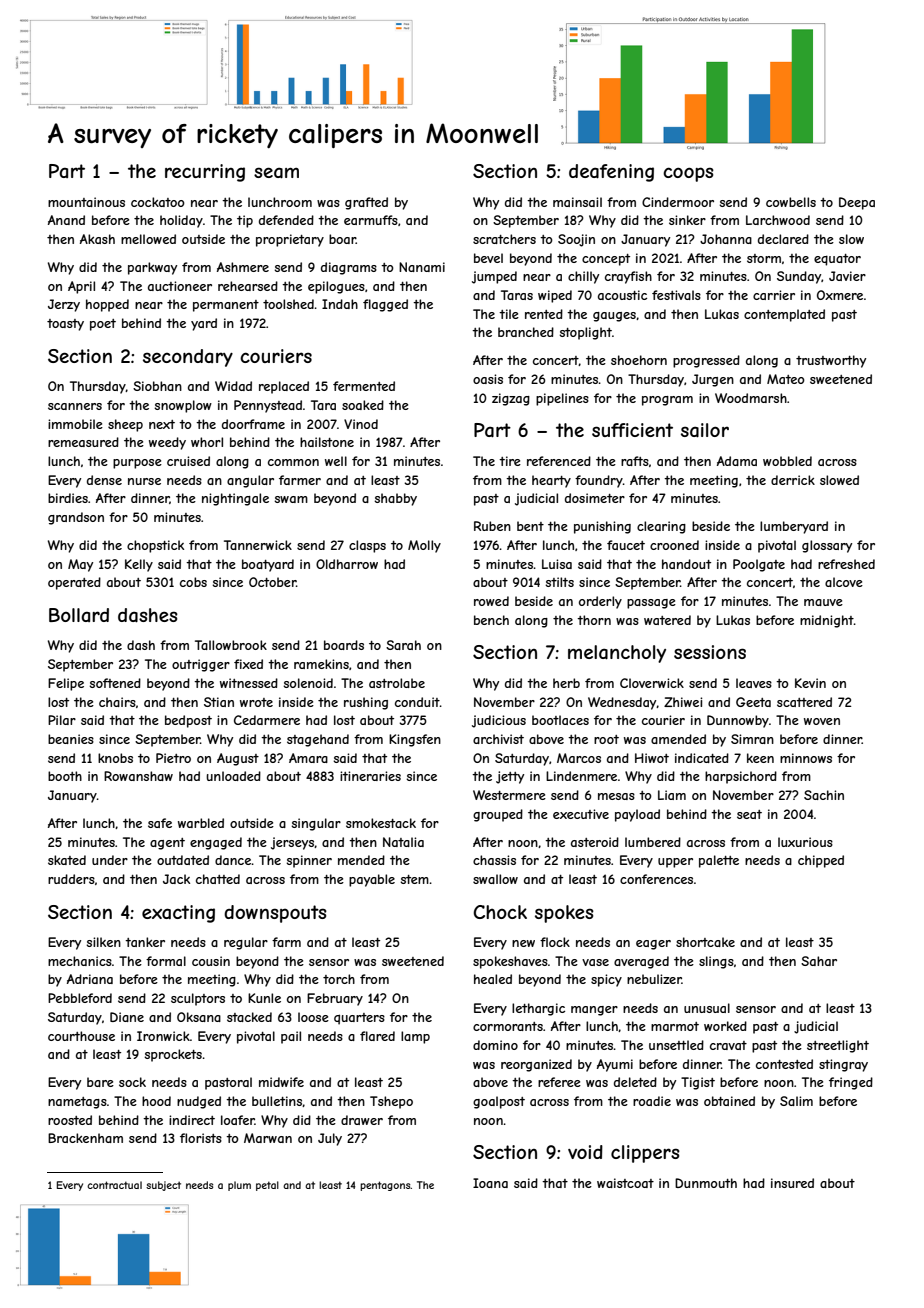  I want to click on midnight, so click(827, 621).
